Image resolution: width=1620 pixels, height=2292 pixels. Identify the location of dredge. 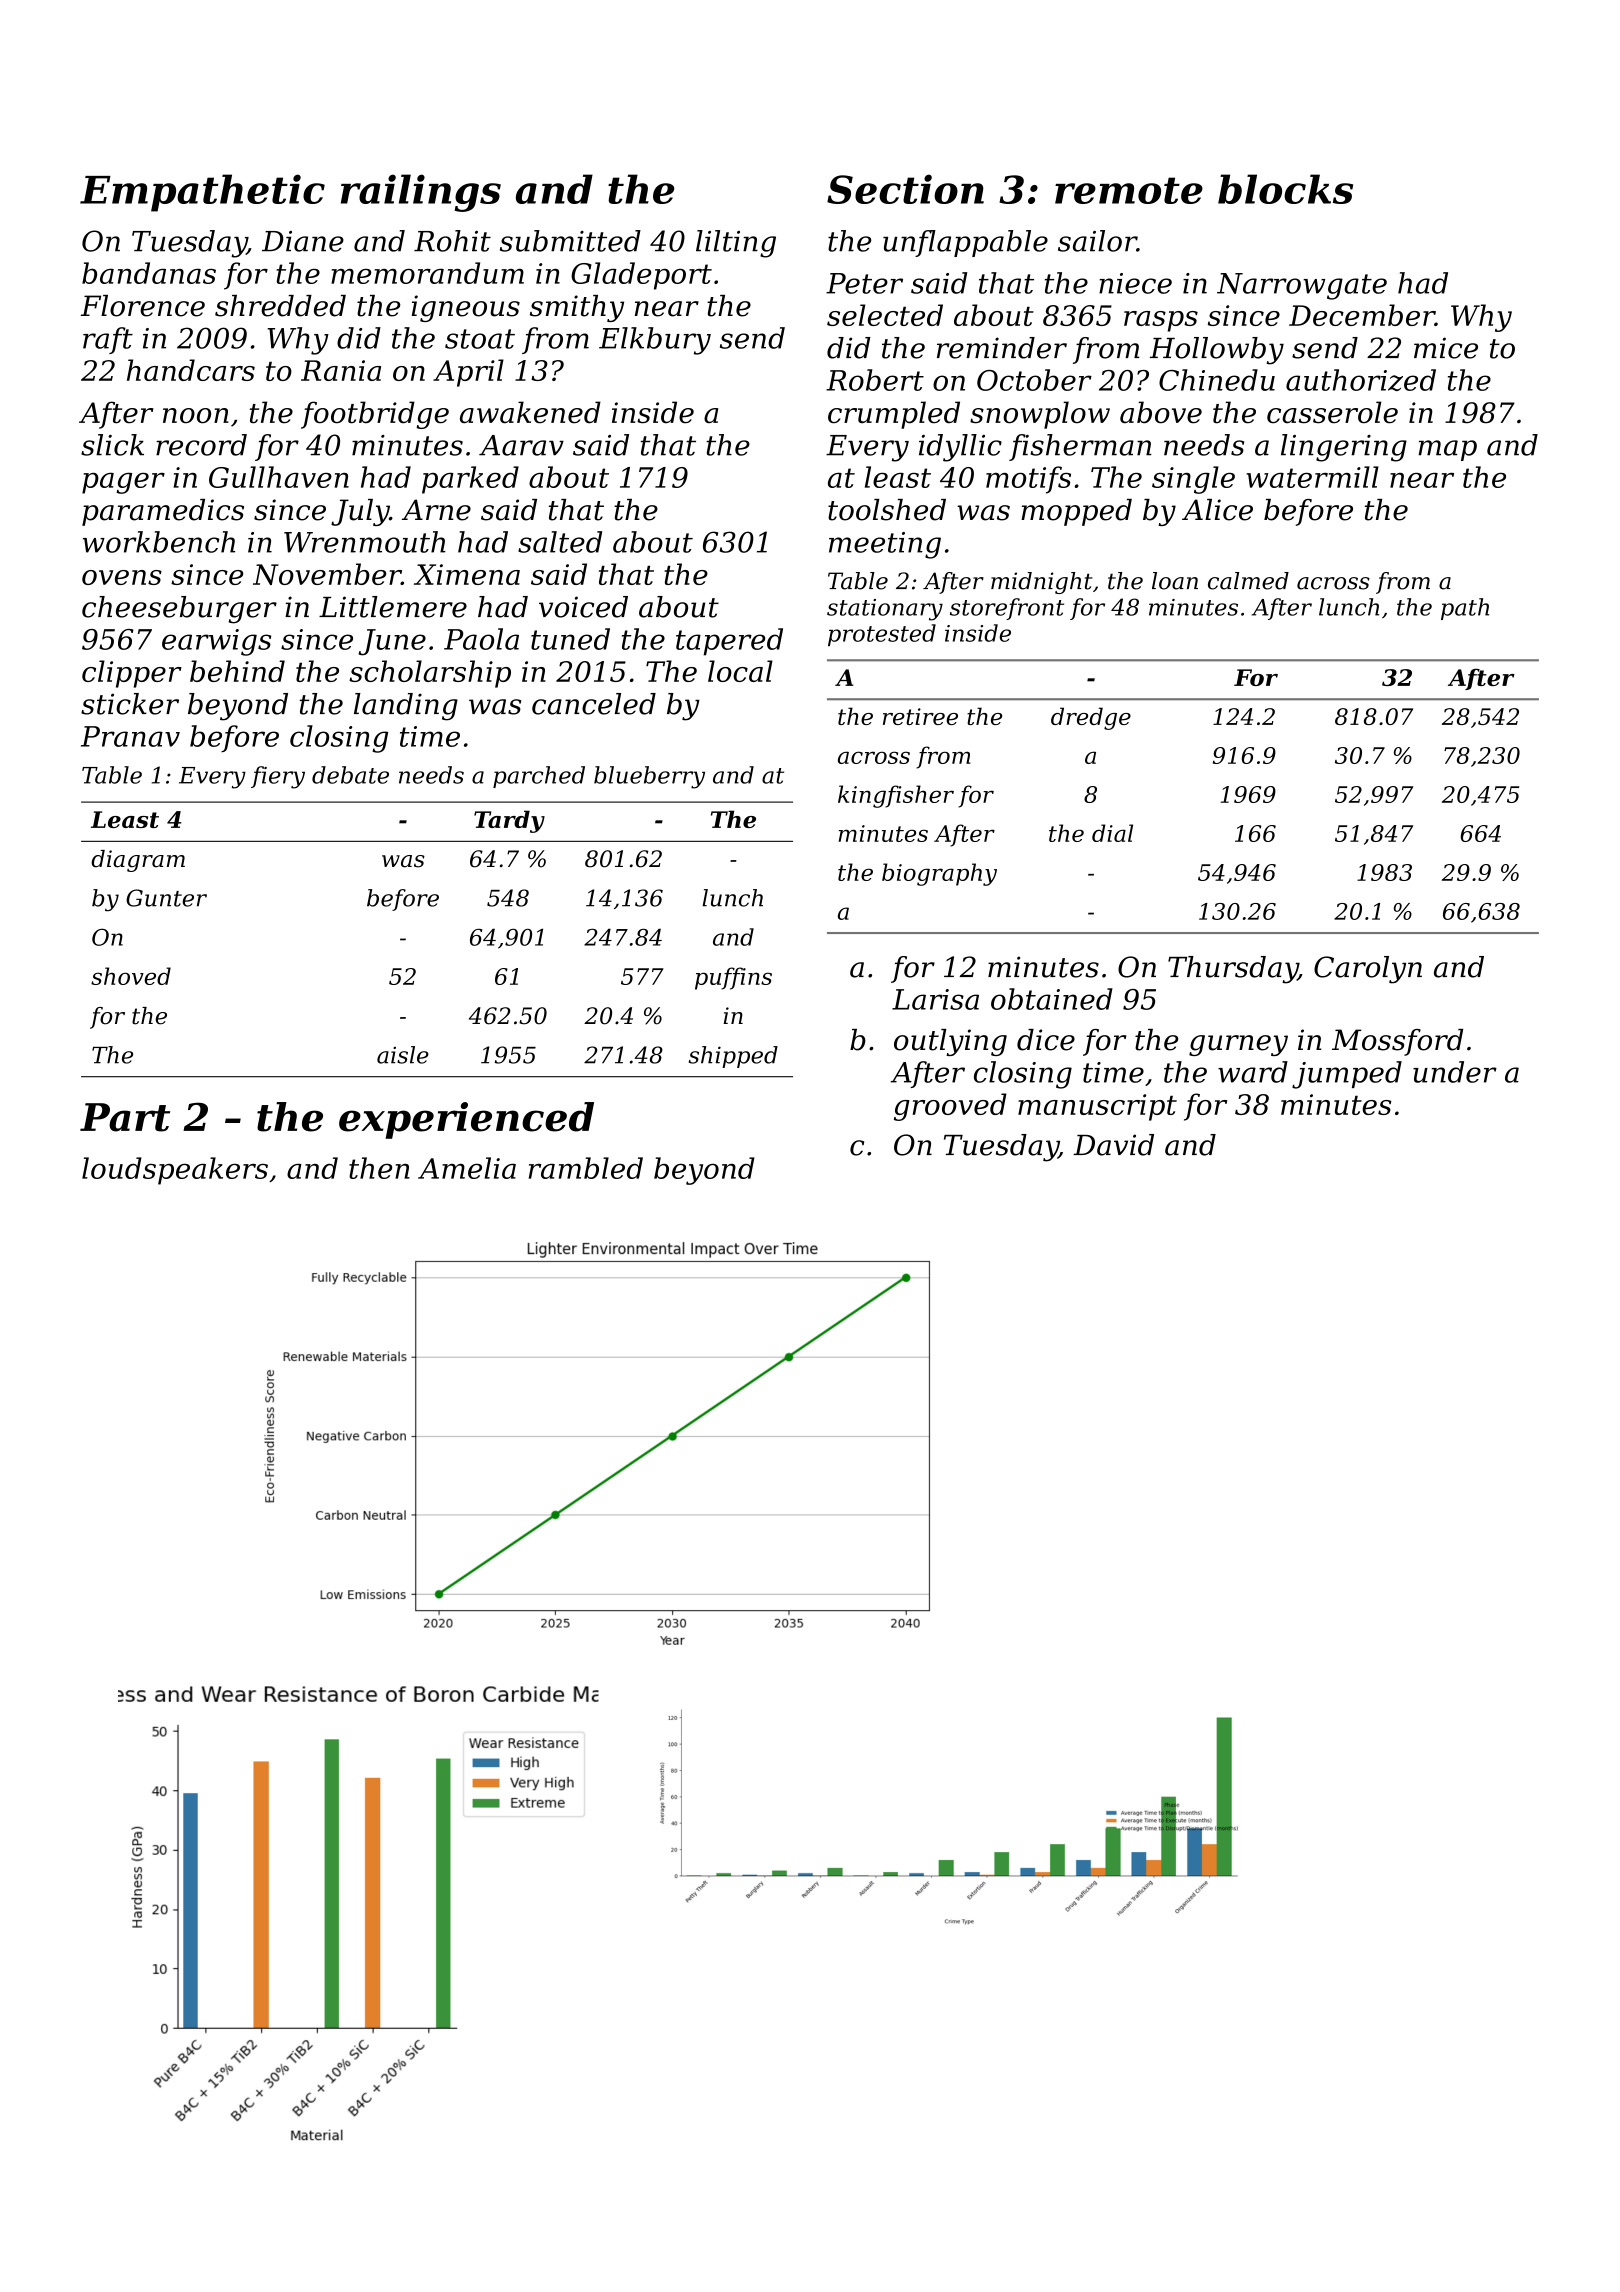
(1091, 718).
